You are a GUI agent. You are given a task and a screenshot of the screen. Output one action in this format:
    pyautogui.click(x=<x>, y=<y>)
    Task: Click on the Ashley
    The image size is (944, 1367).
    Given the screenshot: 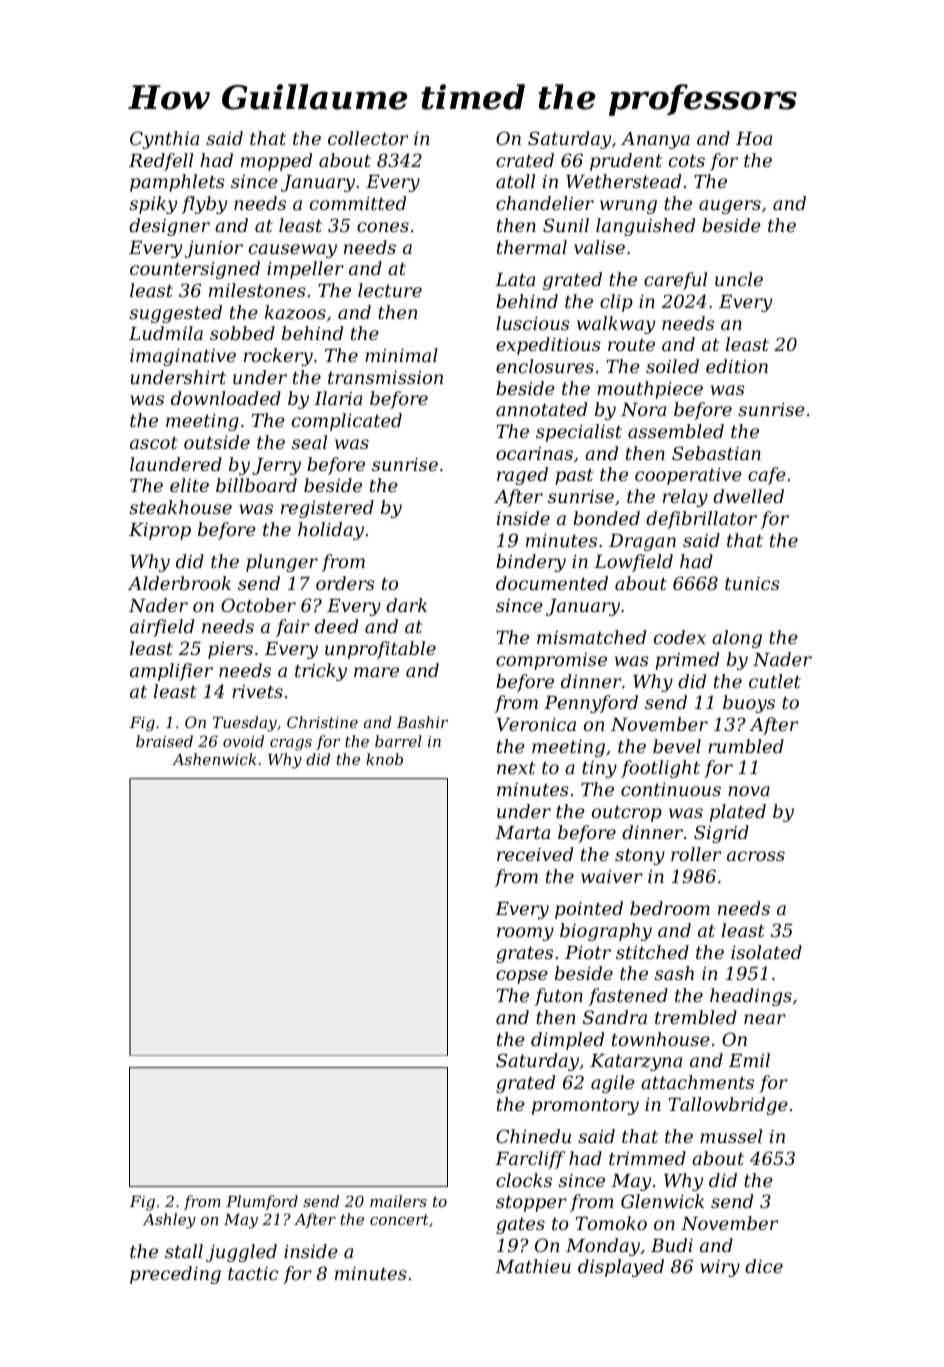 What is the action you would take?
    pyautogui.click(x=169, y=1221)
